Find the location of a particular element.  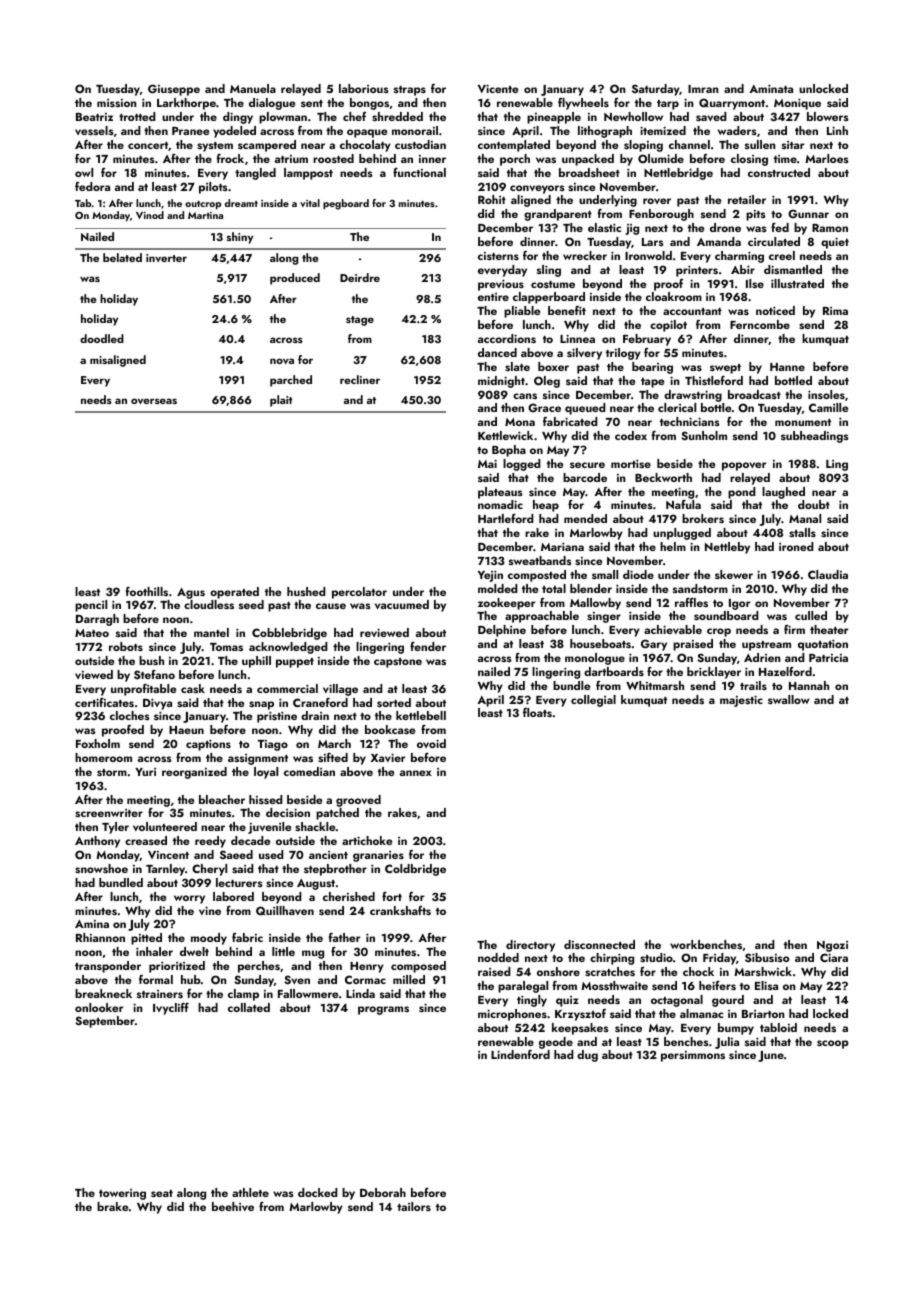

tailors is located at coordinates (414, 1206).
